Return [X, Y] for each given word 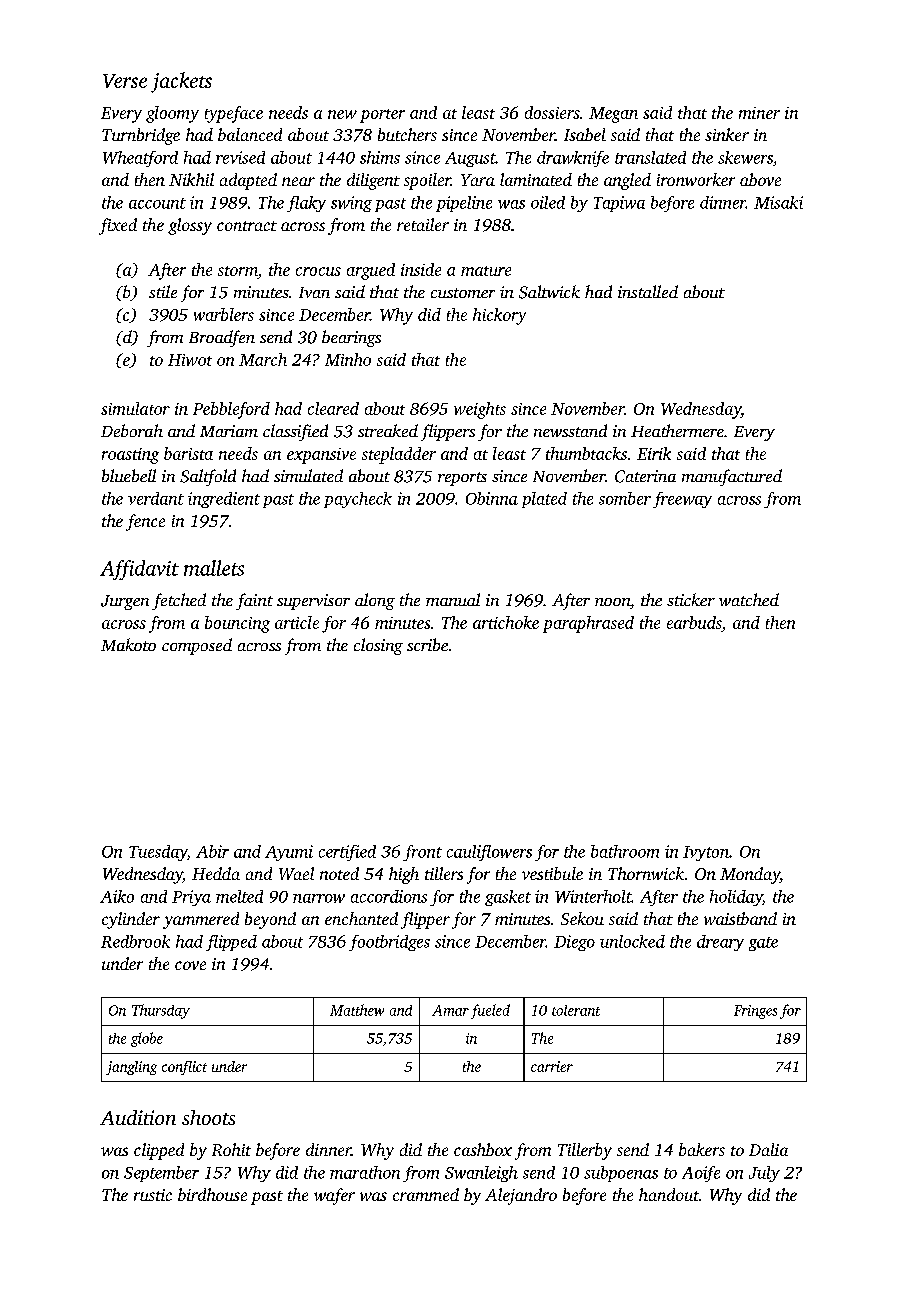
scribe [427, 644]
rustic [153, 1195]
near [298, 181]
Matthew [357, 1010]
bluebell [129, 475]
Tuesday [158, 853]
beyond [270, 920]
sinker [727, 134]
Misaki [778, 202]
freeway [682, 500]
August [470, 159]
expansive [321, 456]
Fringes [755, 1012]
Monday [750, 875]
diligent [373, 181]
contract [247, 226]
